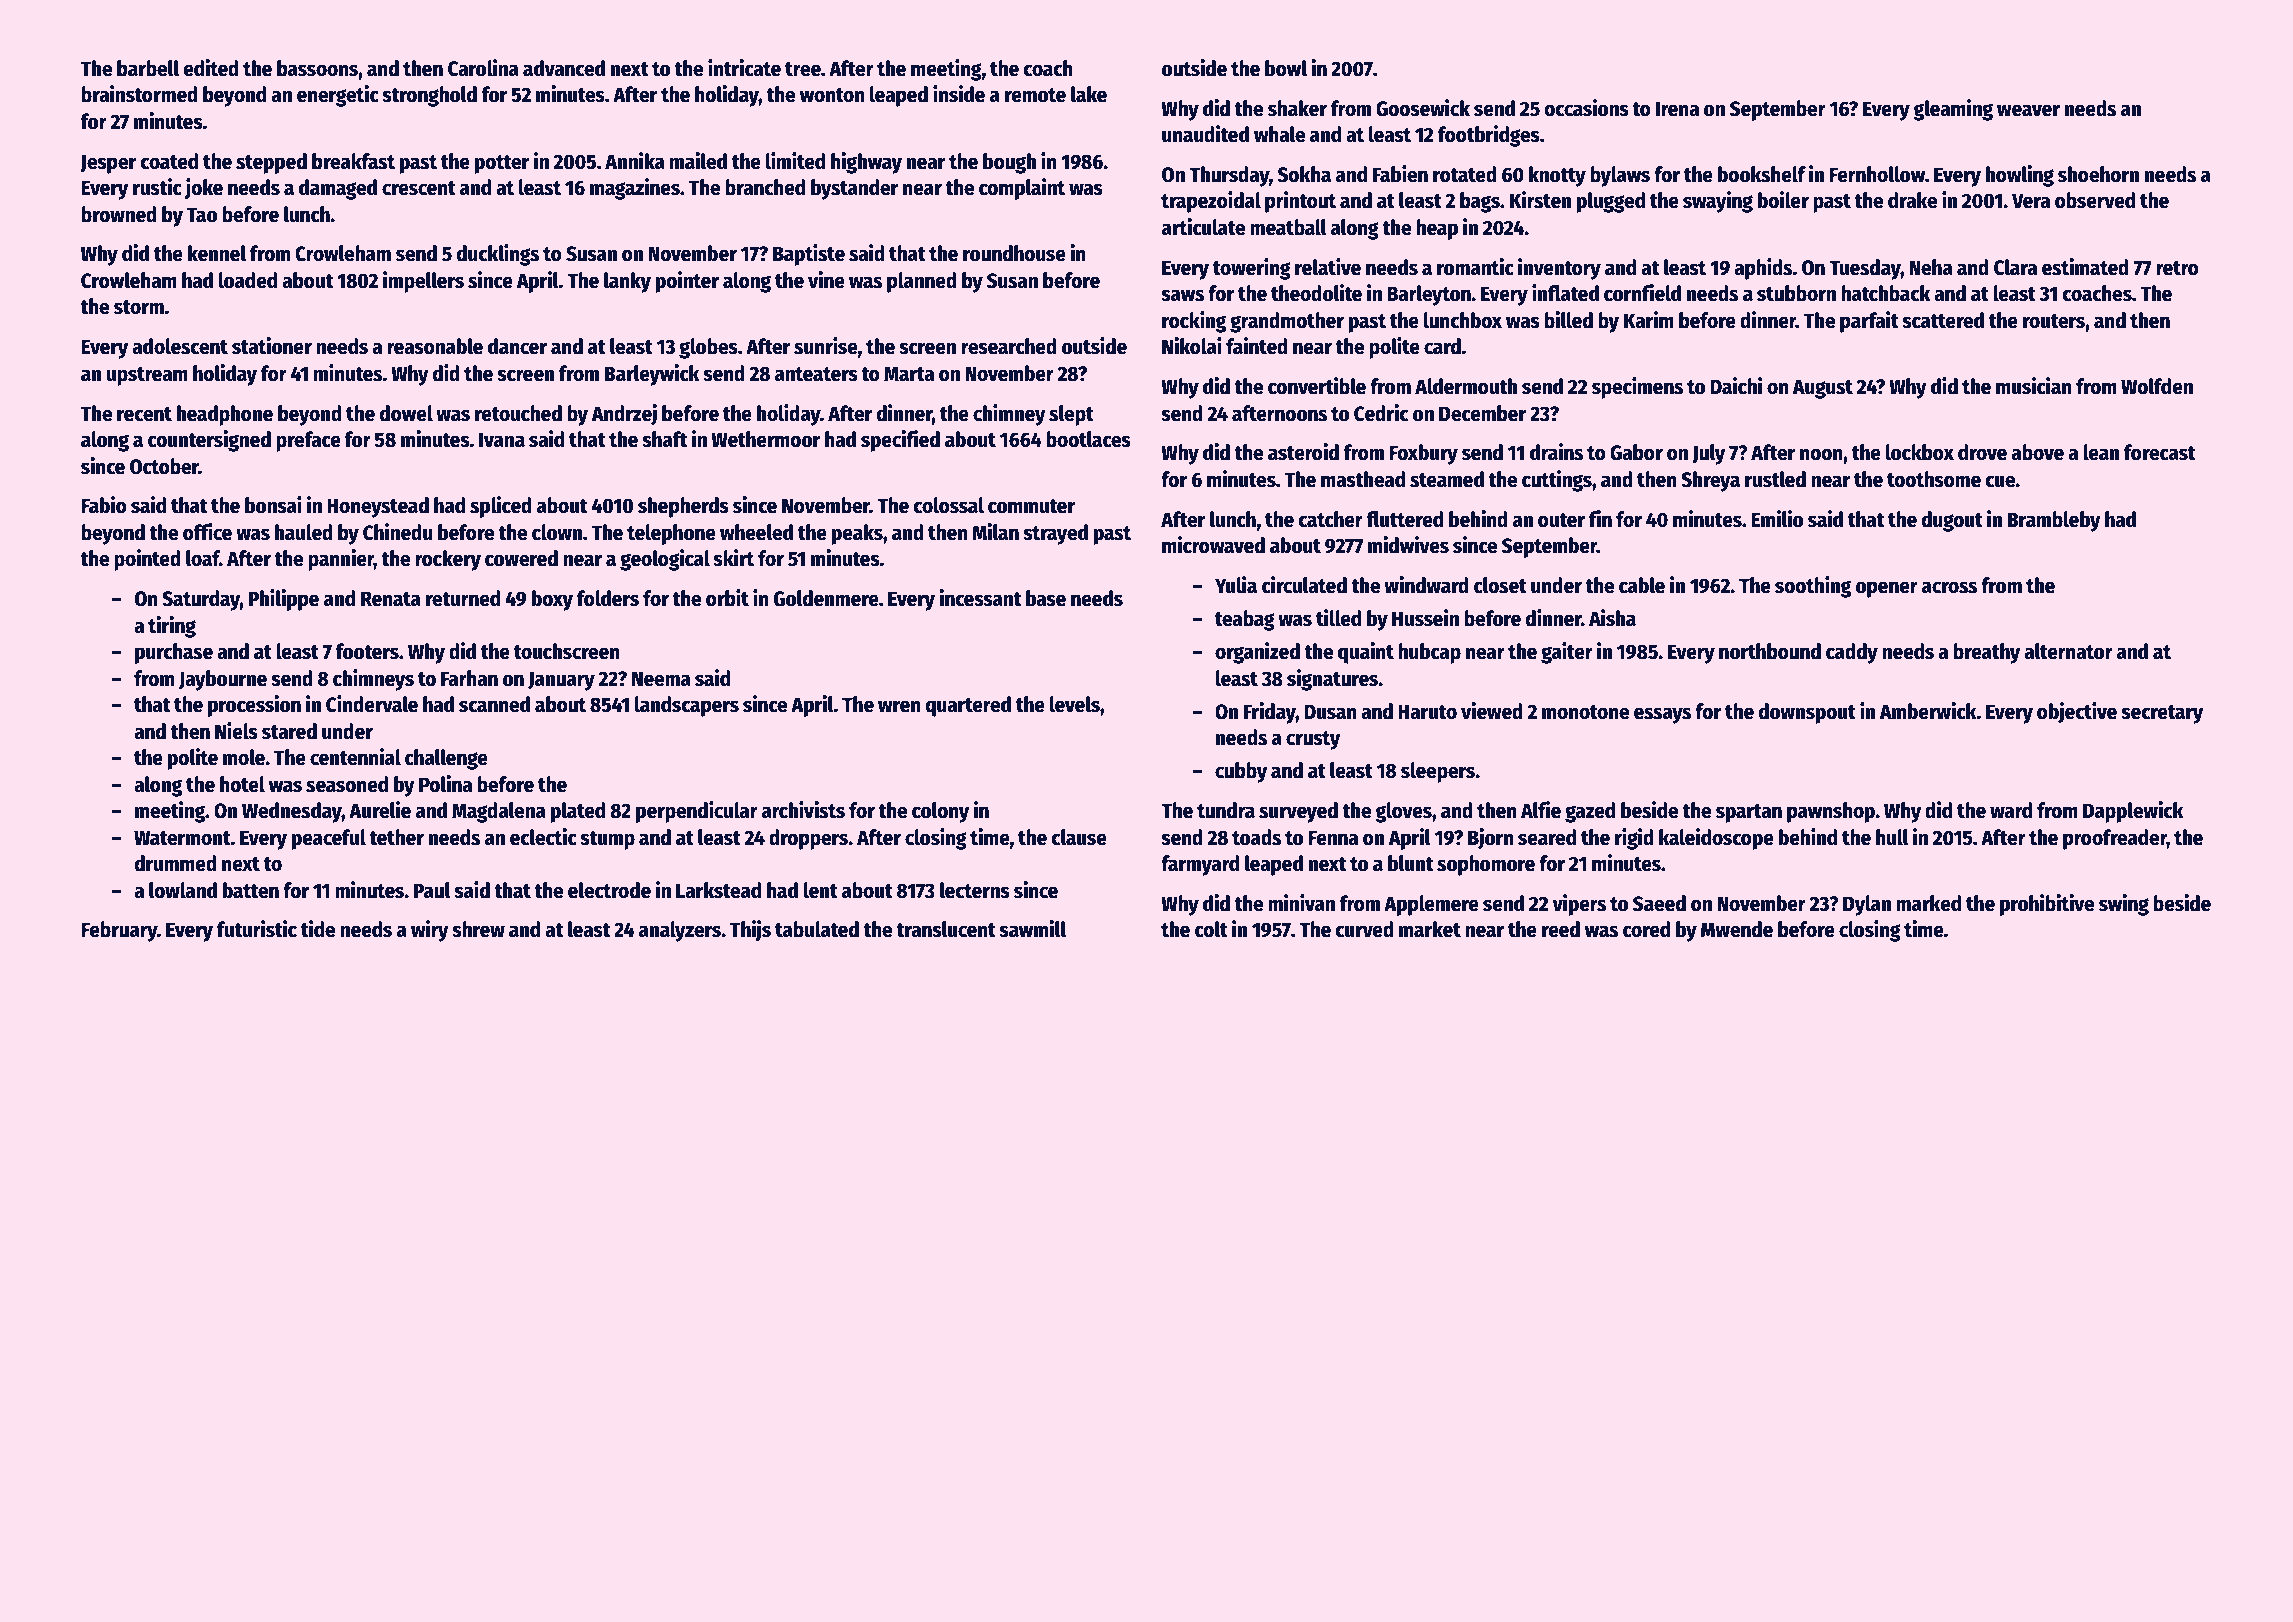 This image has width=2293, height=1622. What do you see at coordinates (469, 678) in the image?
I see `Farhan` at bounding box center [469, 678].
